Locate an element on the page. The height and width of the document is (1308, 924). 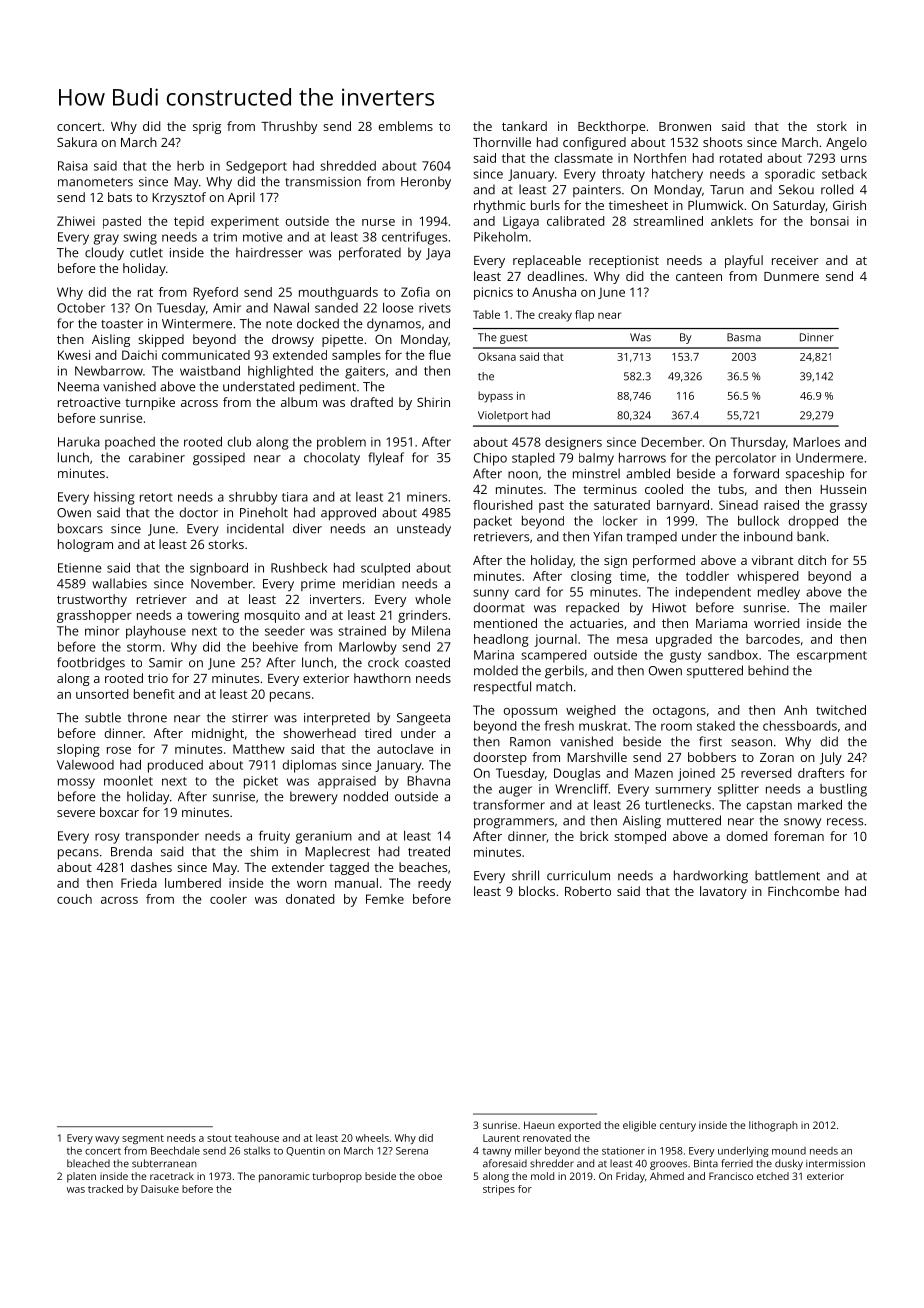
blocks is located at coordinates (537, 891).
